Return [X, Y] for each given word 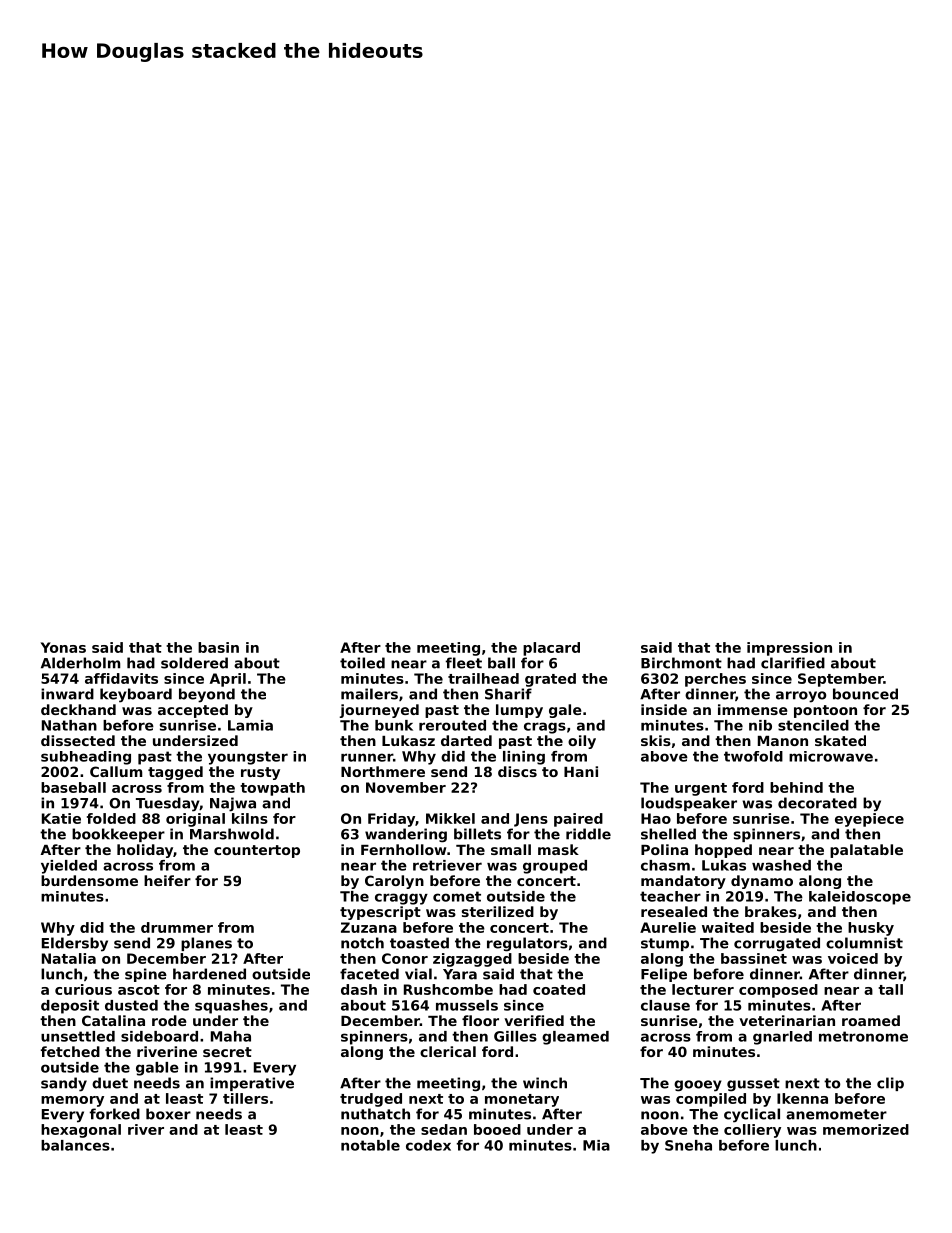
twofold [753, 756]
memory [72, 1101]
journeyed [379, 711]
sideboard [159, 1036]
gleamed [575, 1038]
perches [715, 680]
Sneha [688, 1145]
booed [497, 1129]
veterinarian [787, 1020]
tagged [175, 773]
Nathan [69, 725]
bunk [394, 725]
